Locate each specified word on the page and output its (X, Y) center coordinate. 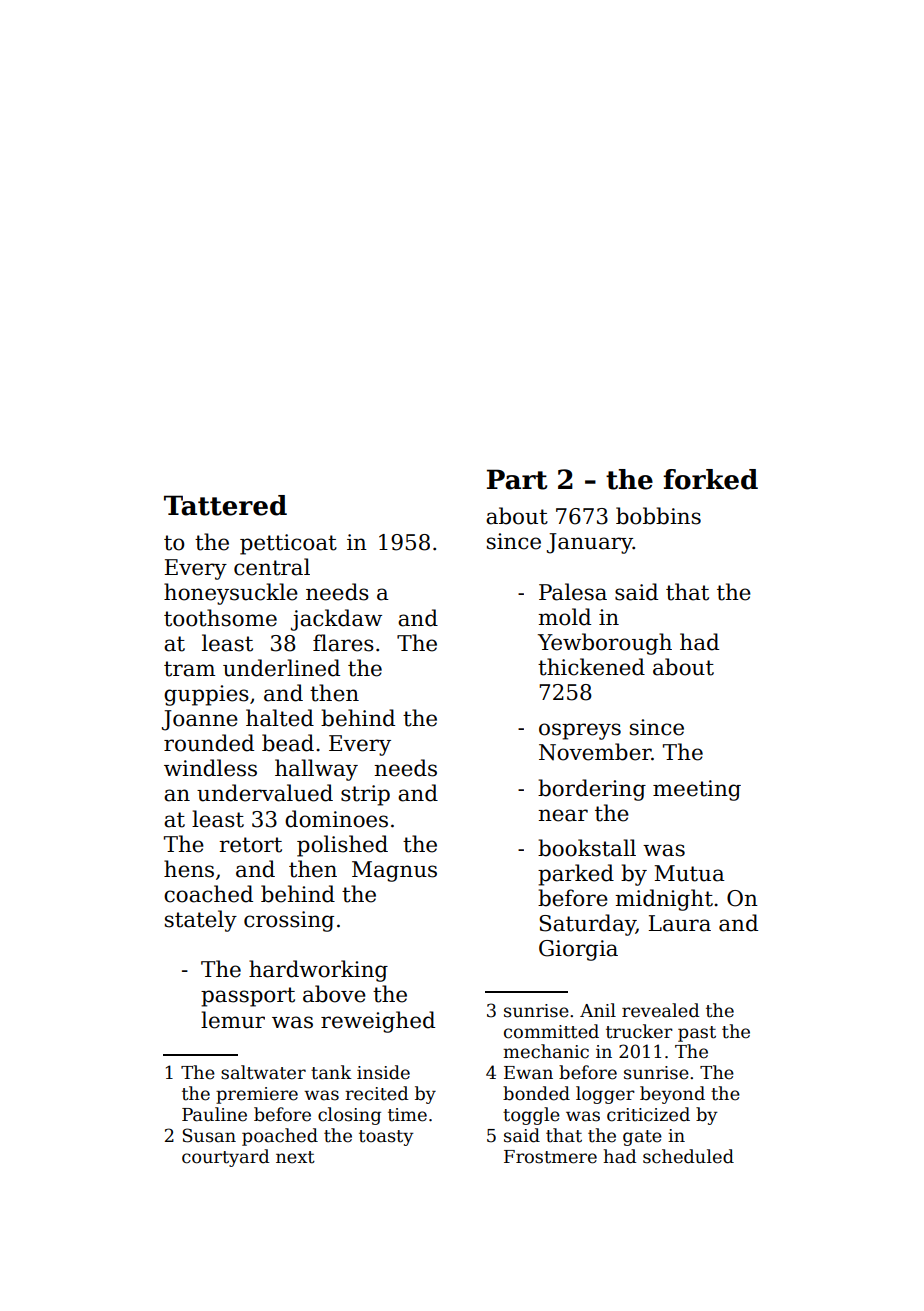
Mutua (689, 873)
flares (343, 643)
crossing (289, 921)
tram (189, 669)
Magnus (394, 871)
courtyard (225, 1158)
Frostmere (550, 1157)
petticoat (288, 544)
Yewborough (605, 644)
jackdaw (336, 620)
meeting (697, 790)
